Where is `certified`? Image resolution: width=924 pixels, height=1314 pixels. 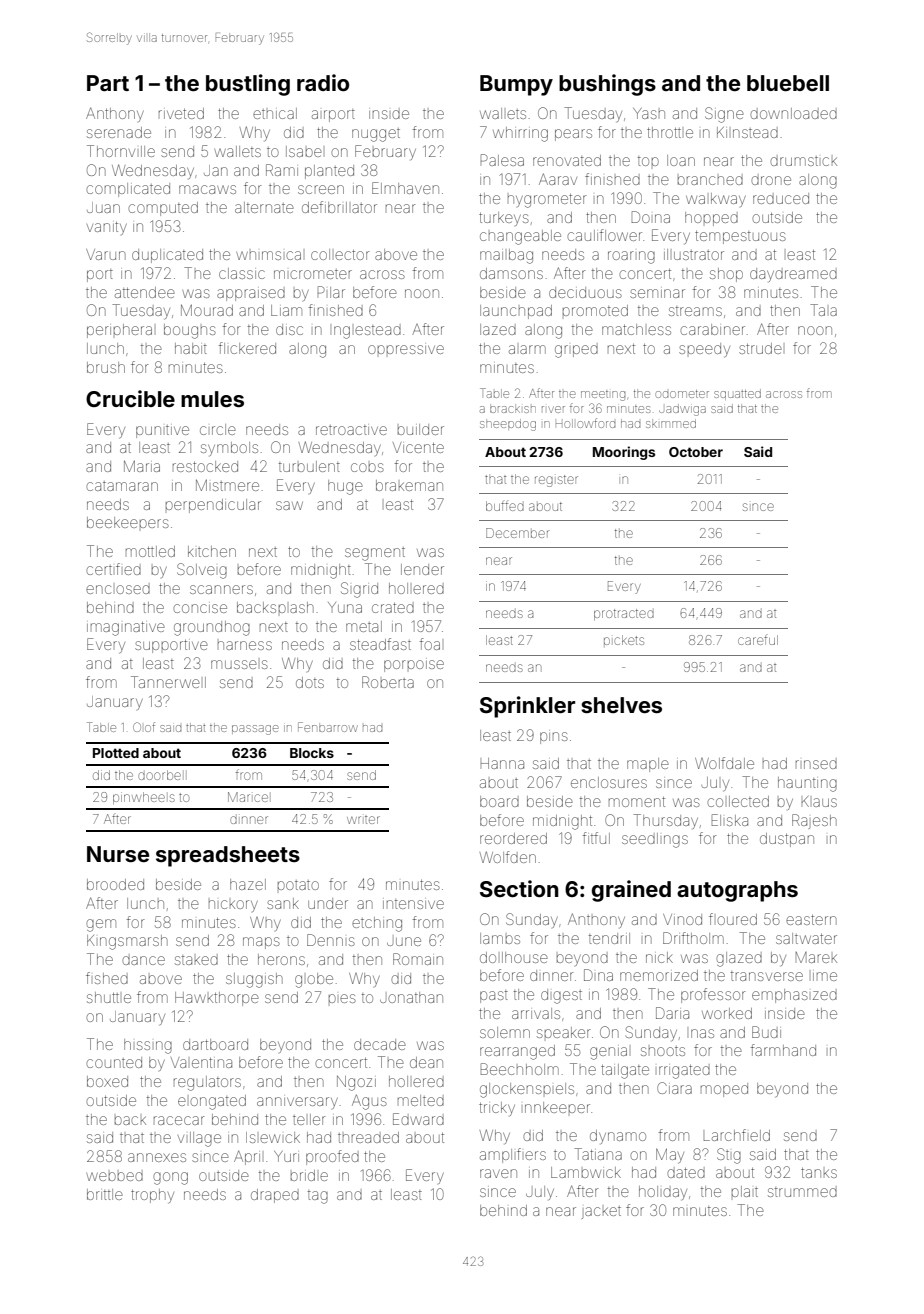
certified is located at coordinates (113, 569).
